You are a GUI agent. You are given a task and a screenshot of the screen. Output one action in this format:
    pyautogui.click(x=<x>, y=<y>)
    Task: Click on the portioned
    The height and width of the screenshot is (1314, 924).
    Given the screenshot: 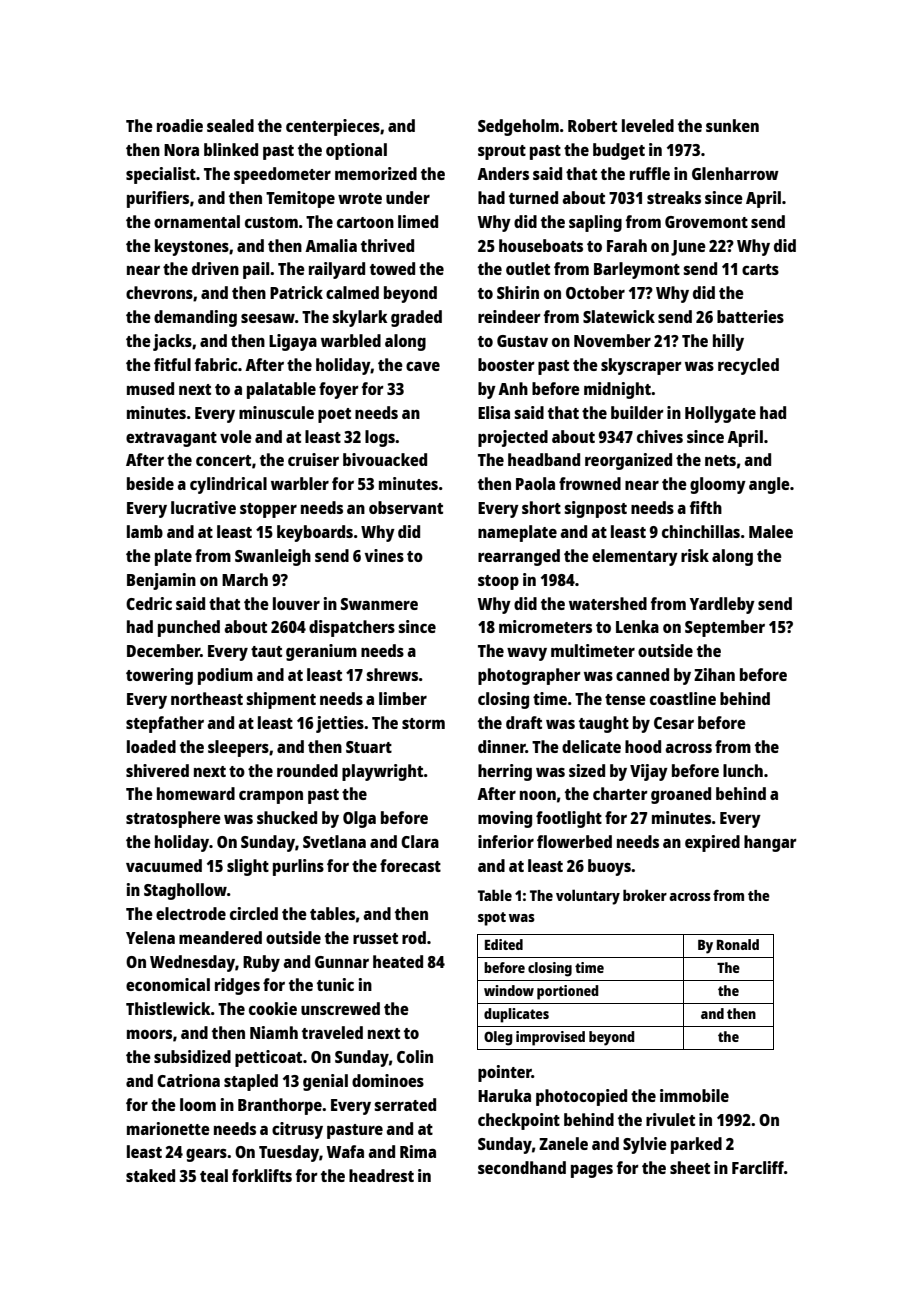 What is the action you would take?
    pyautogui.click(x=568, y=992)
